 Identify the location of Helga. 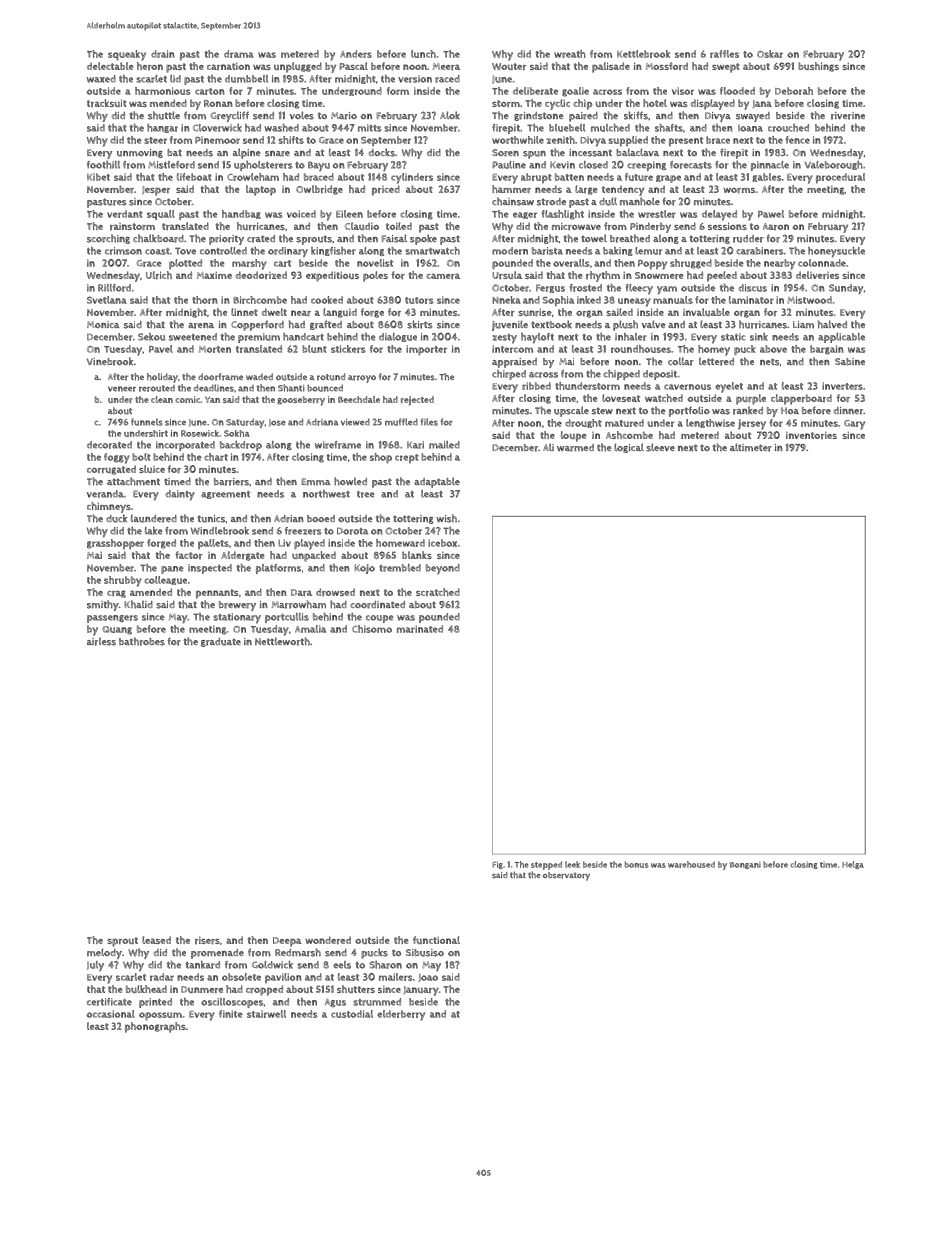
(853, 865).
